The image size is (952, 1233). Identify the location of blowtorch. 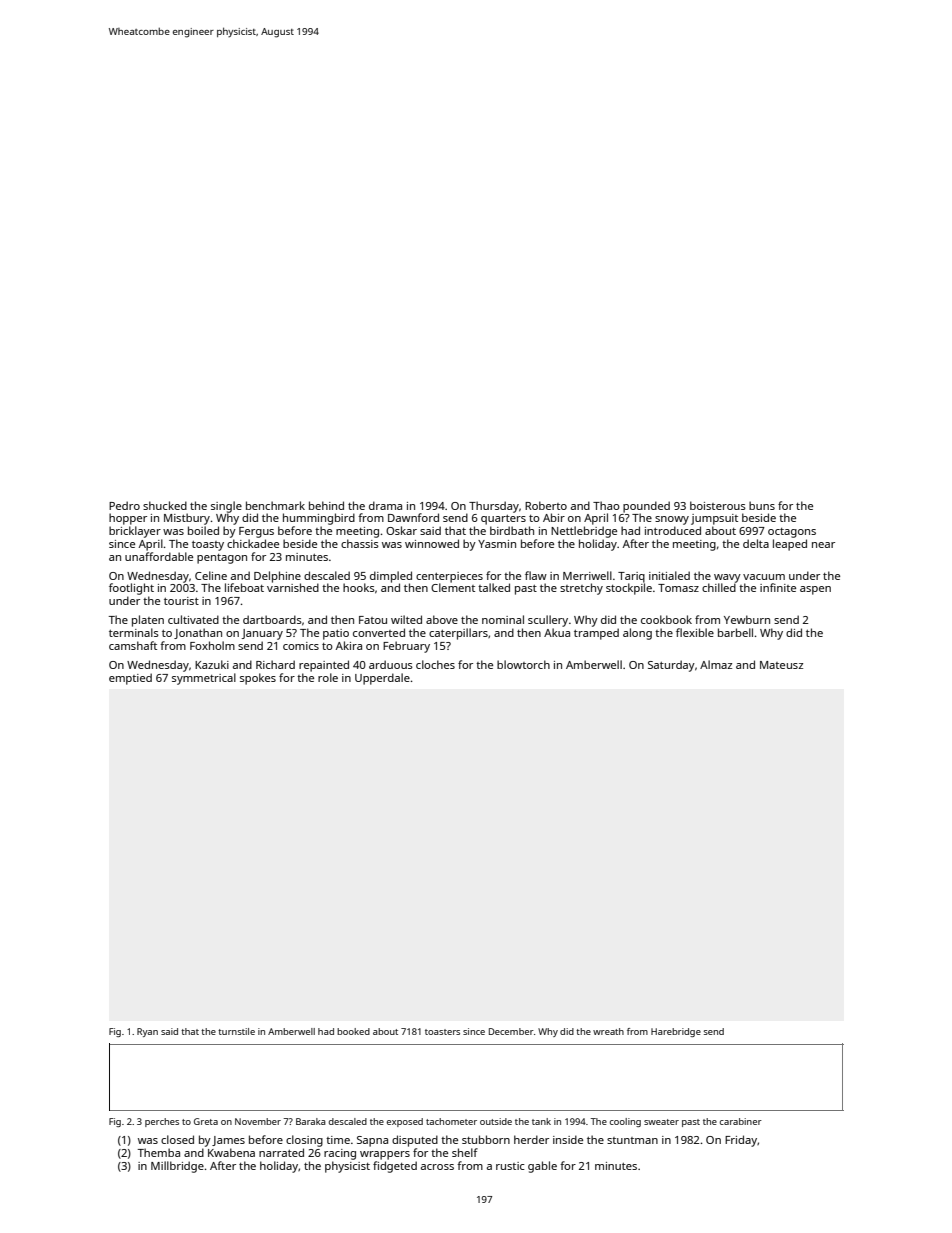
(523, 664).
